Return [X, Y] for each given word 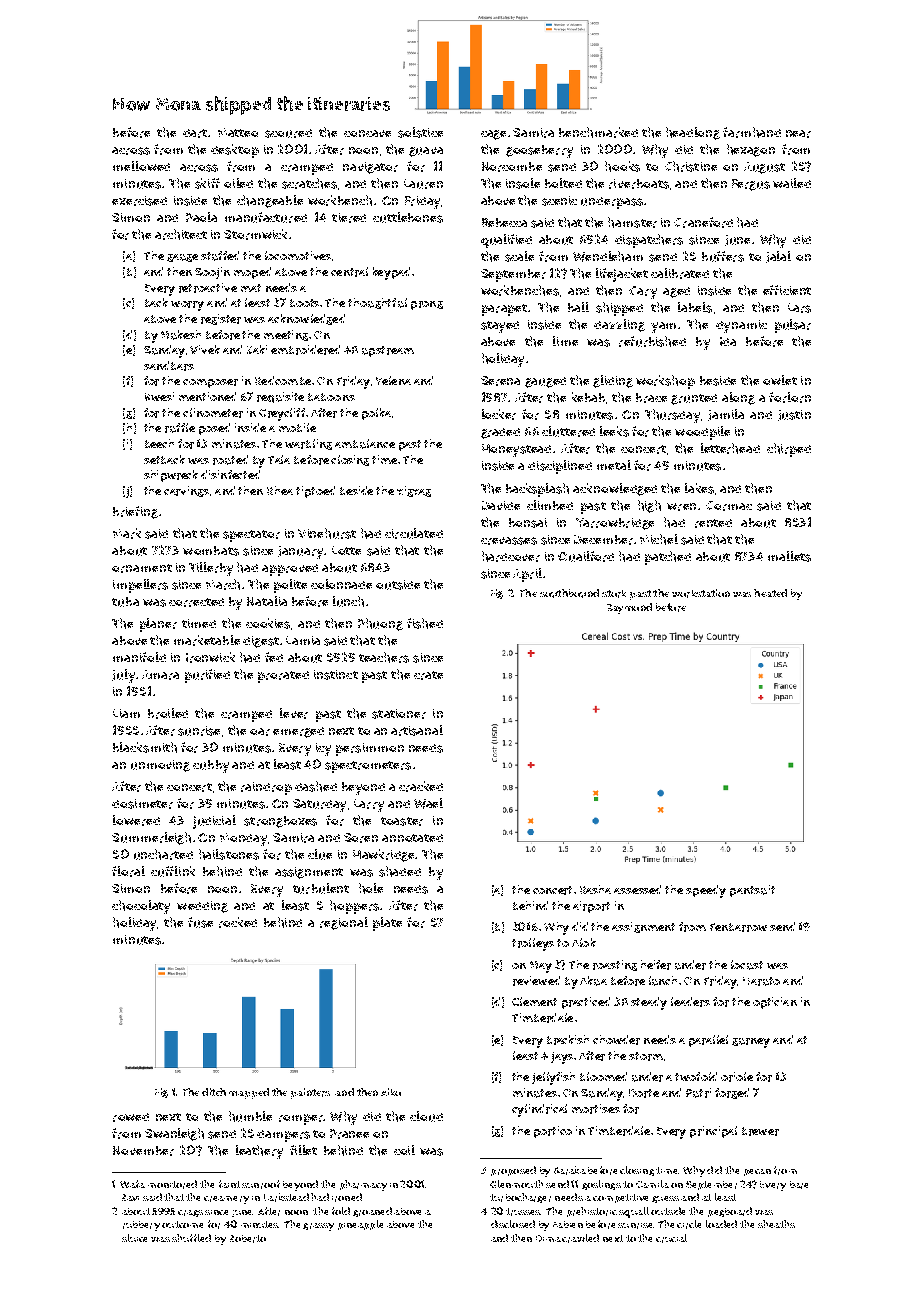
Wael [428, 803]
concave [367, 133]
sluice [134, 1238]
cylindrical [539, 1110]
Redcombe [283, 380]
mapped [249, 1093]
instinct [336, 675]
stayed [500, 327]
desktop [235, 151]
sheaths [776, 1224]
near [798, 134]
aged [676, 292]
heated [770, 593]
